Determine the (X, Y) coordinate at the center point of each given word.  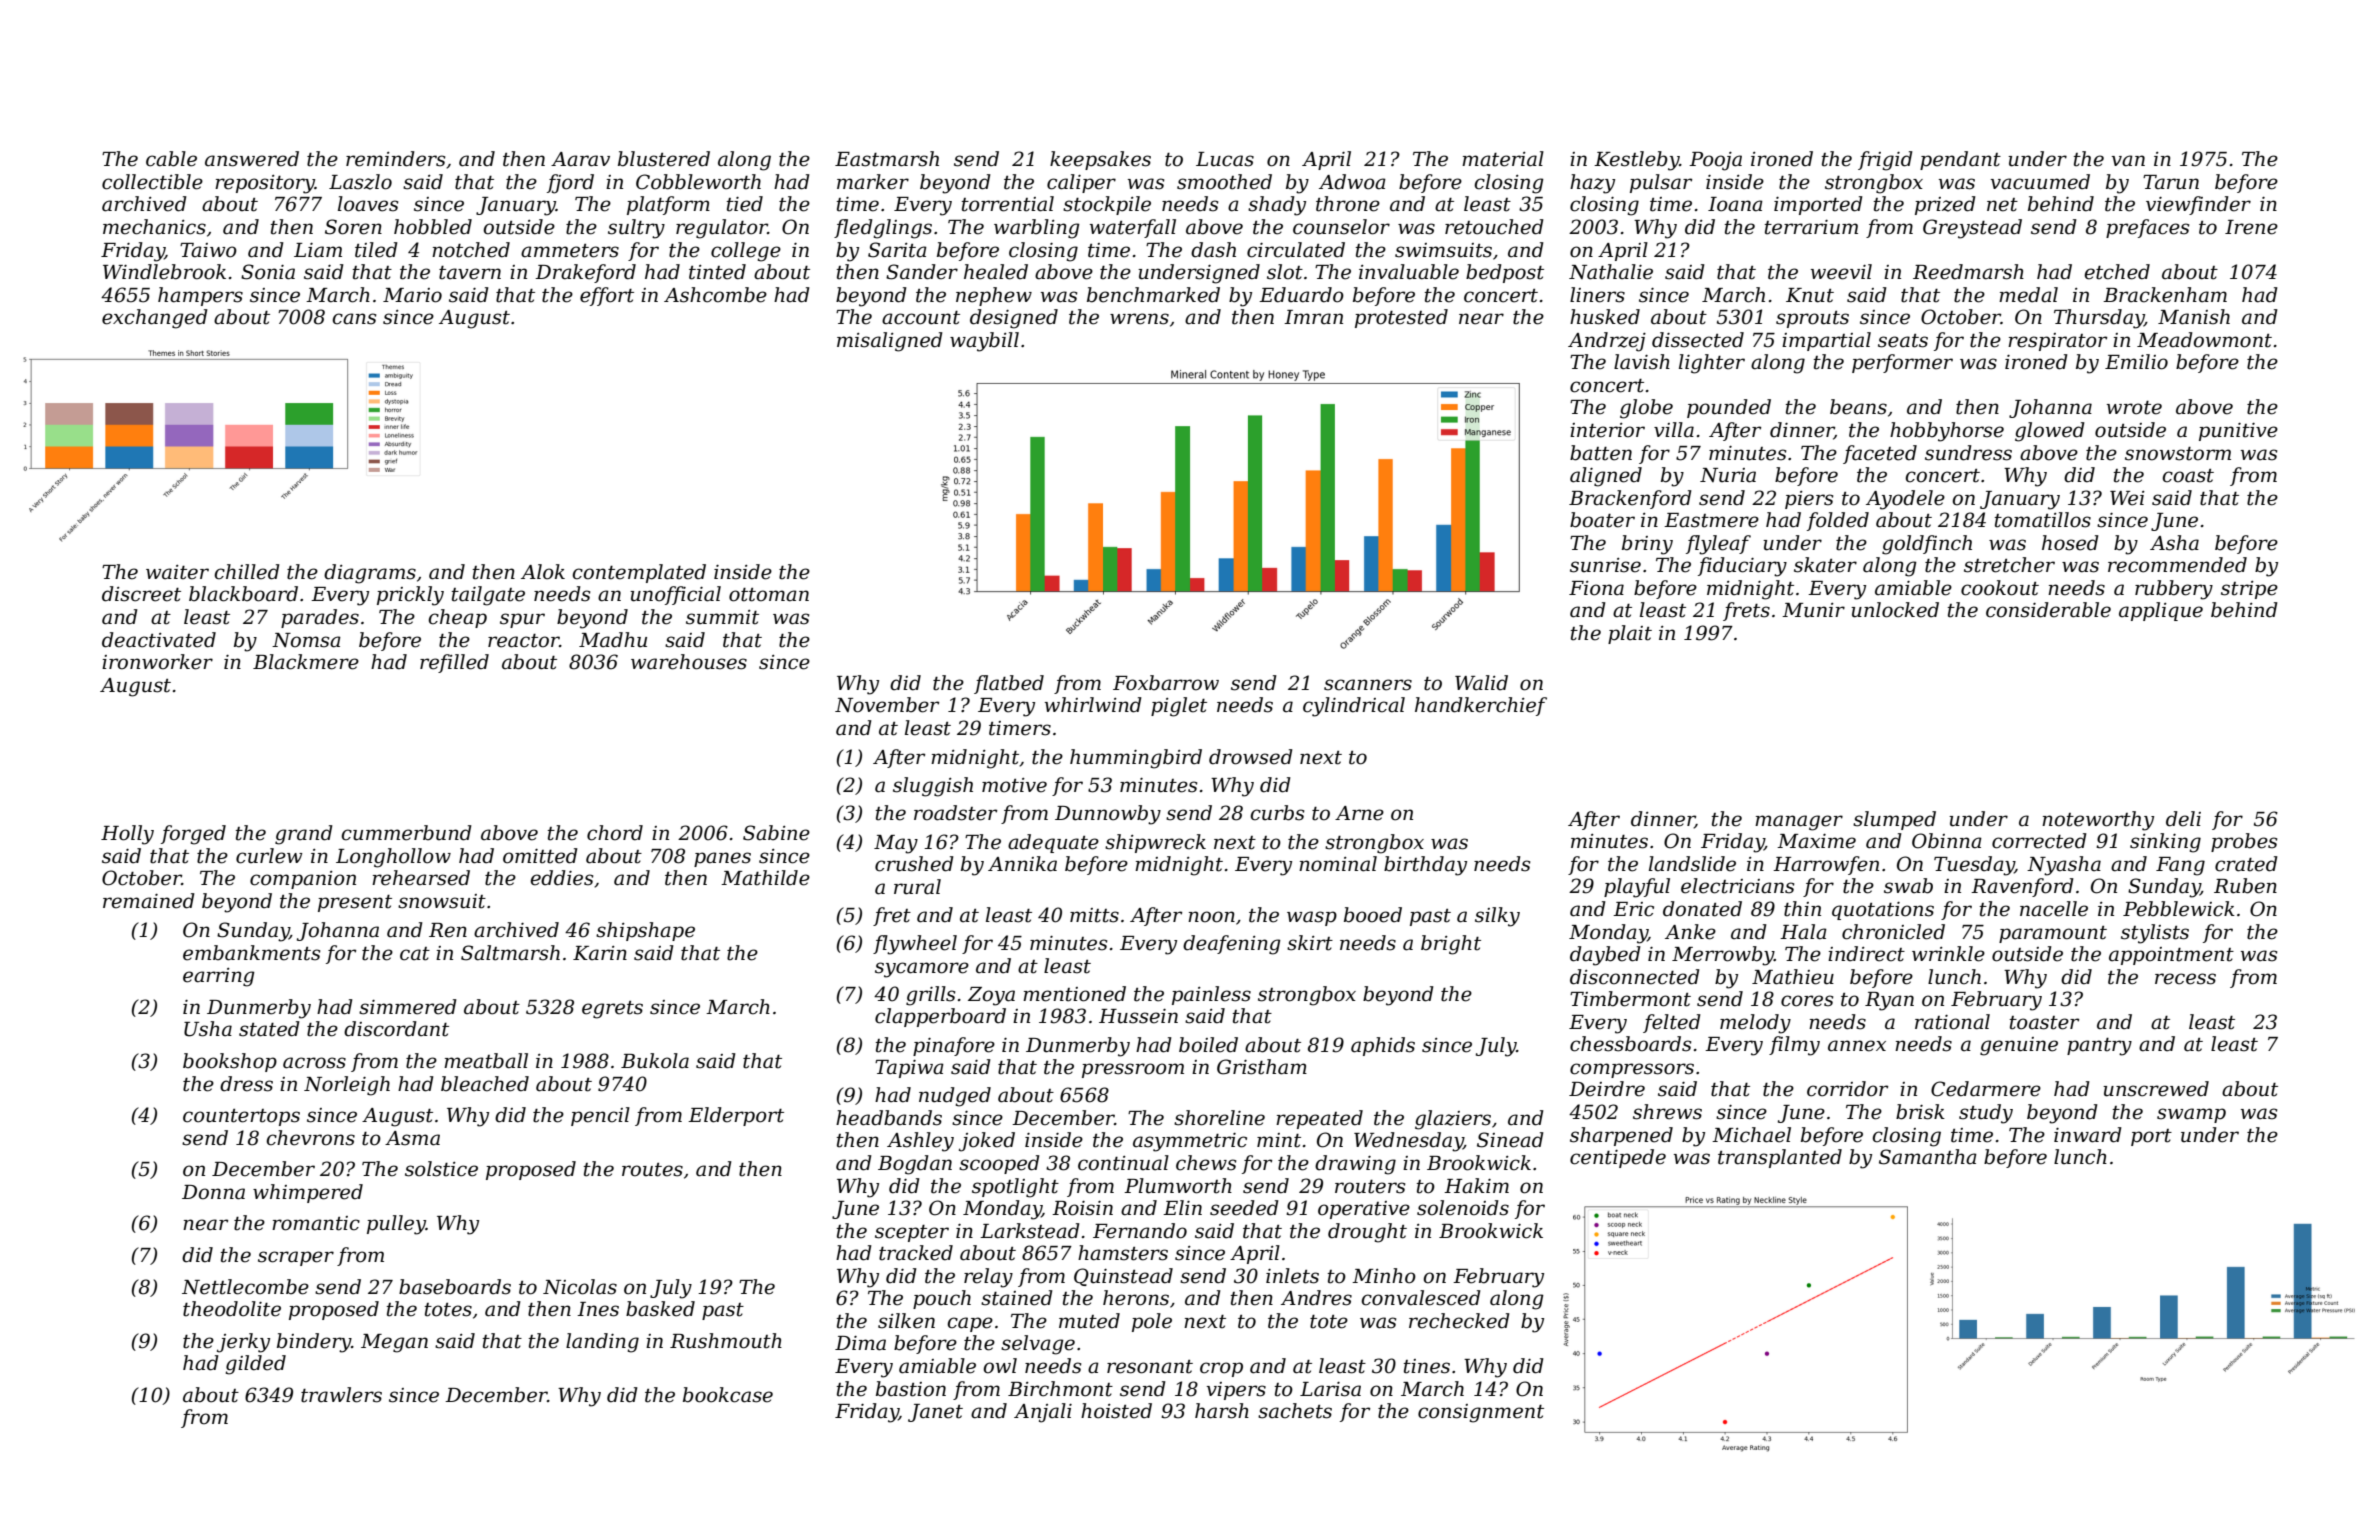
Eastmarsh (887, 159)
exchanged (155, 319)
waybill (984, 342)
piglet (1179, 707)
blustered (664, 159)
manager (1799, 823)
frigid (1885, 161)
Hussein (1138, 1016)
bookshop (230, 1062)
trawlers (341, 1395)
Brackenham (2165, 295)
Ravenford (2022, 887)
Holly (127, 835)
